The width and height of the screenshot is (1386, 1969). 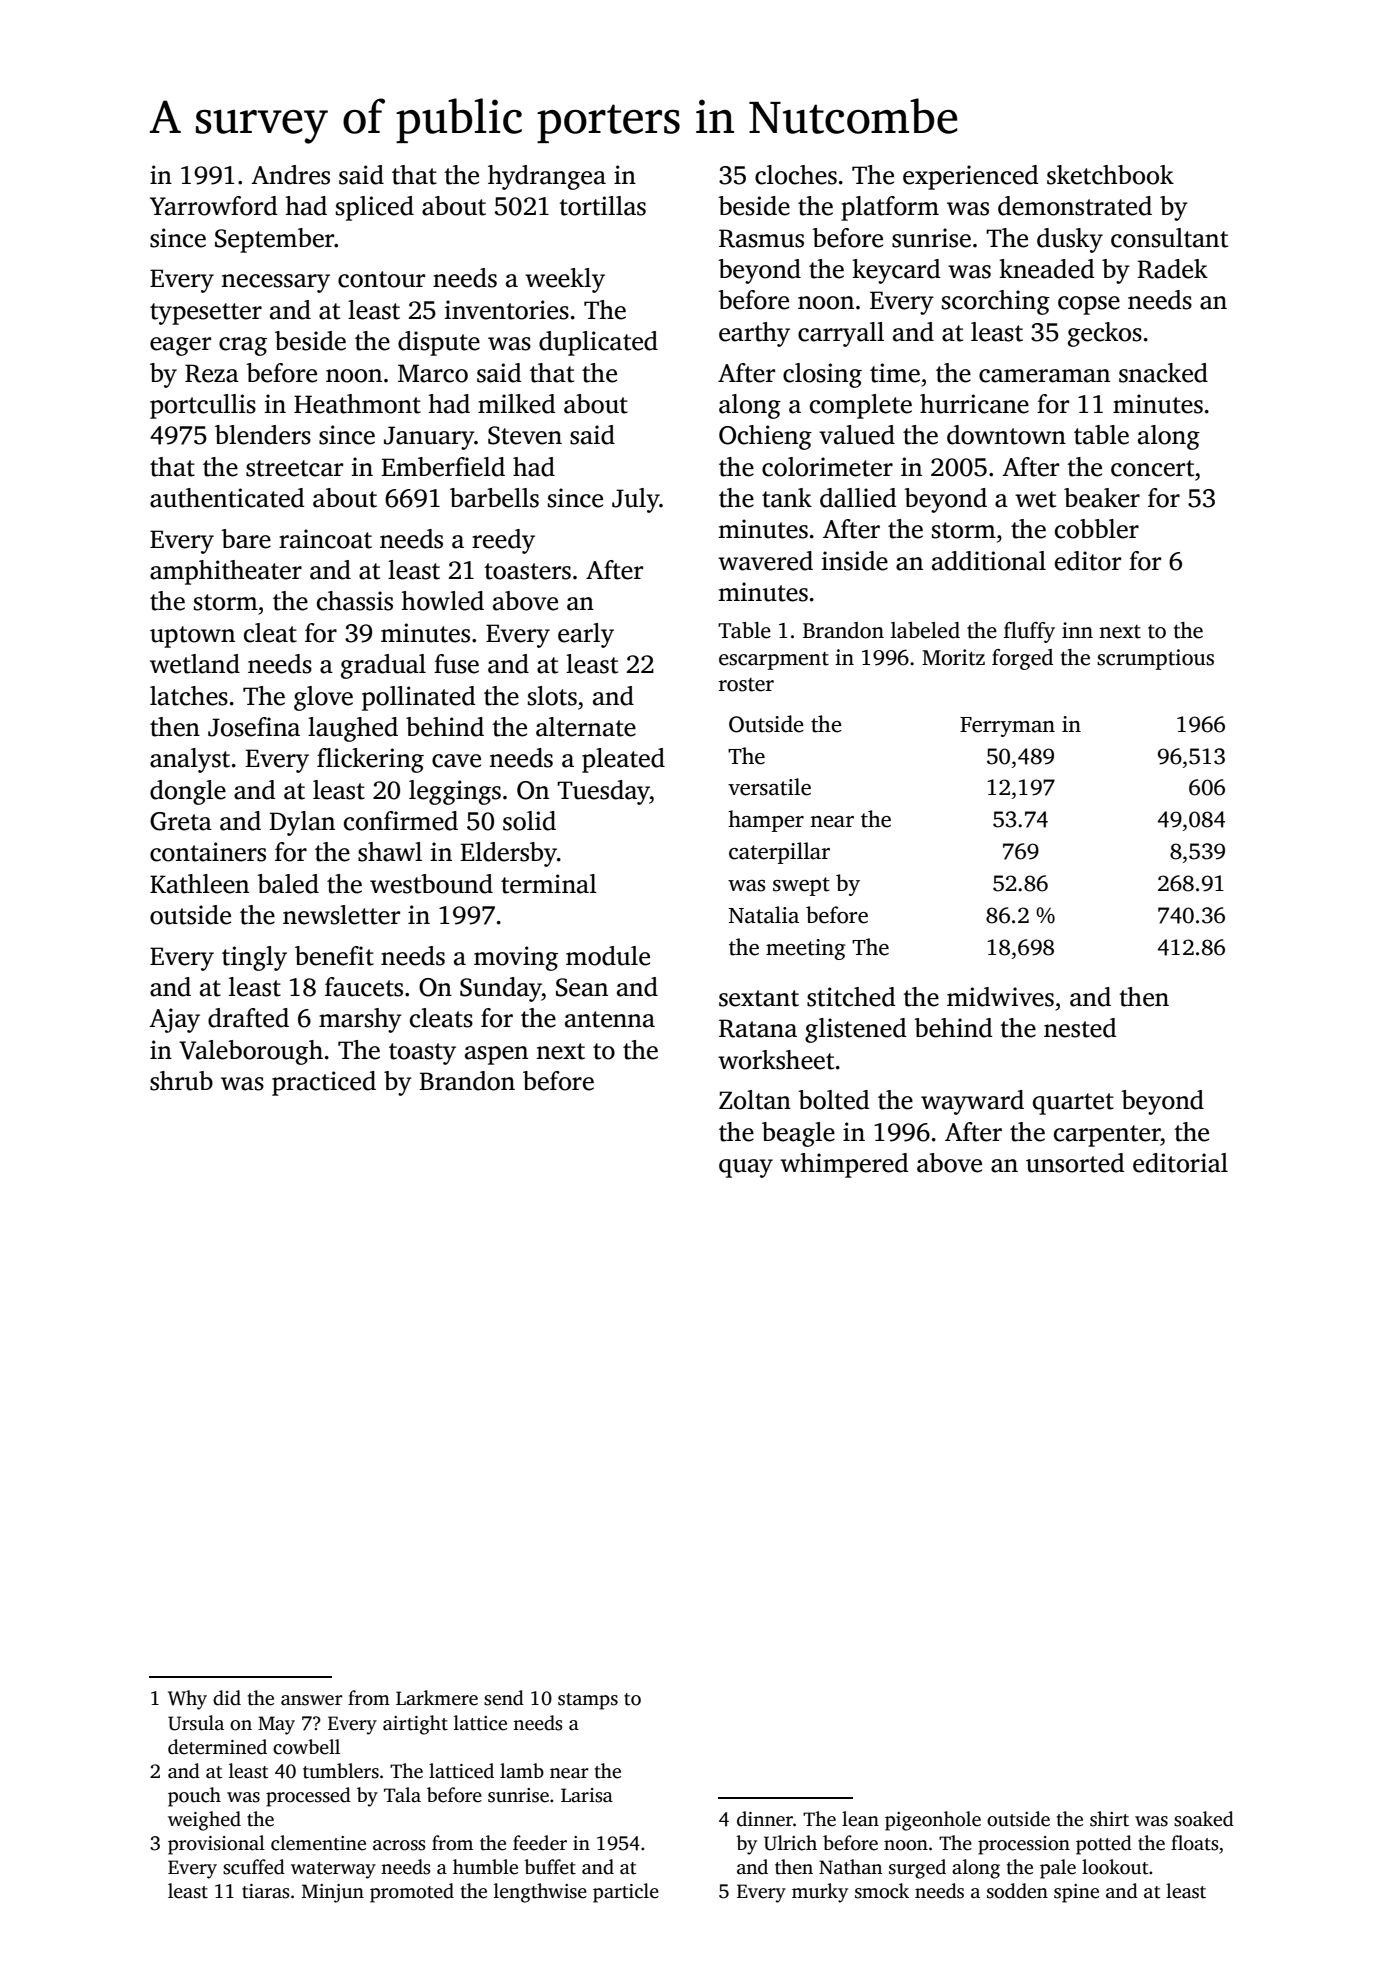 What do you see at coordinates (610, 1019) in the screenshot?
I see `antenna` at bounding box center [610, 1019].
